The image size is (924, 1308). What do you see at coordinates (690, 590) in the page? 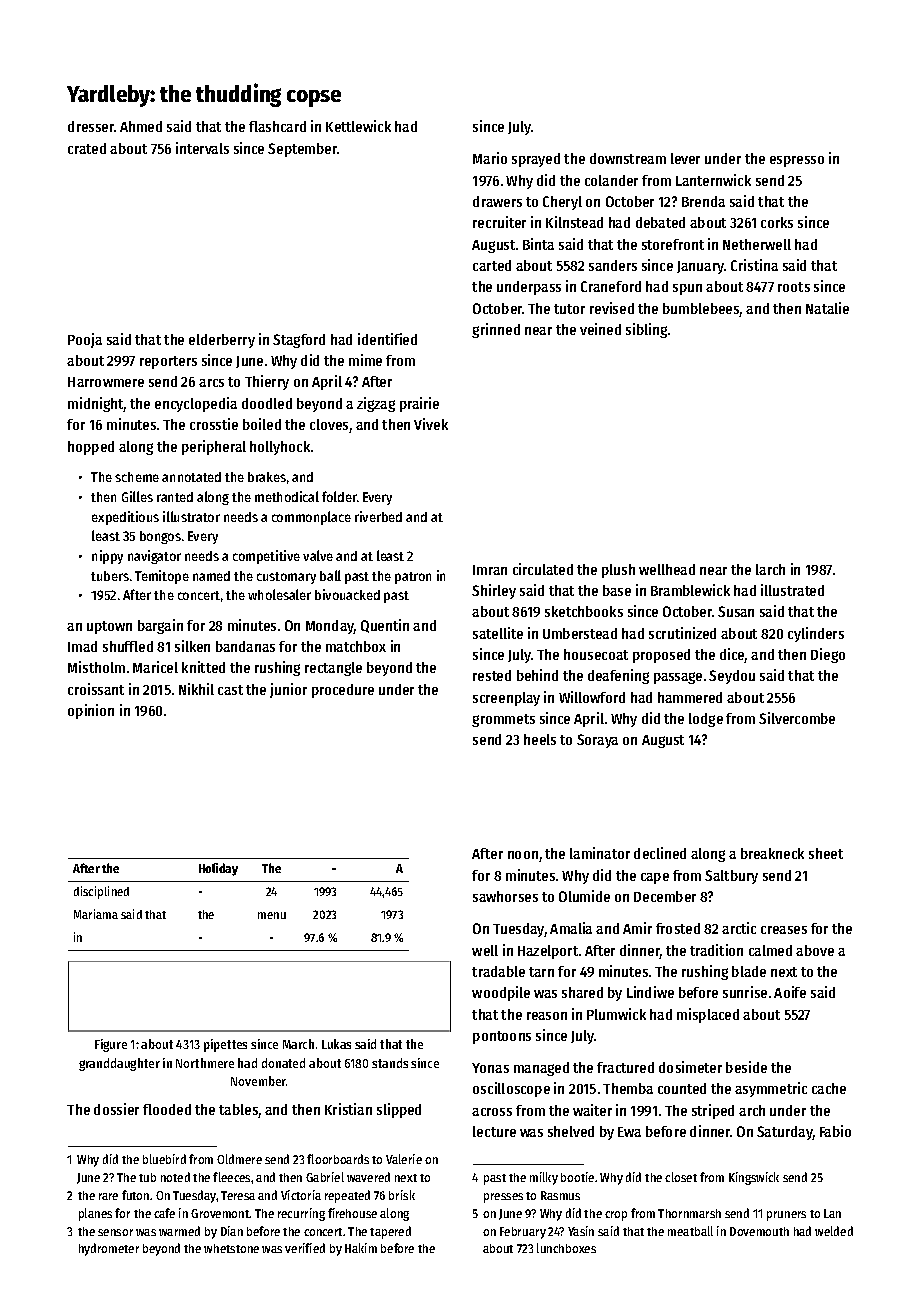
I see `Bramblewick` at bounding box center [690, 590].
